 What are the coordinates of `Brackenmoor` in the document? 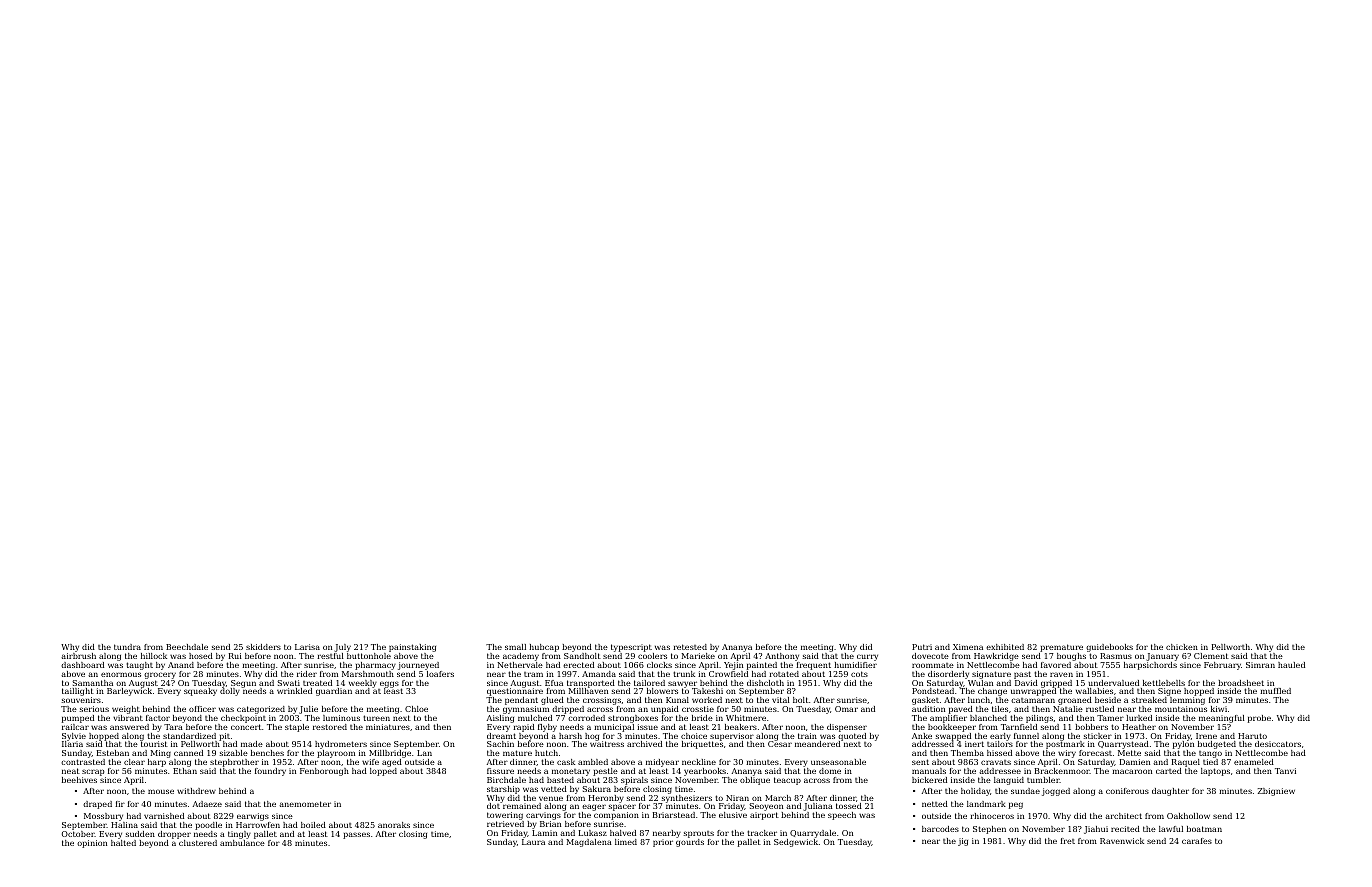 It's located at (1062, 771).
